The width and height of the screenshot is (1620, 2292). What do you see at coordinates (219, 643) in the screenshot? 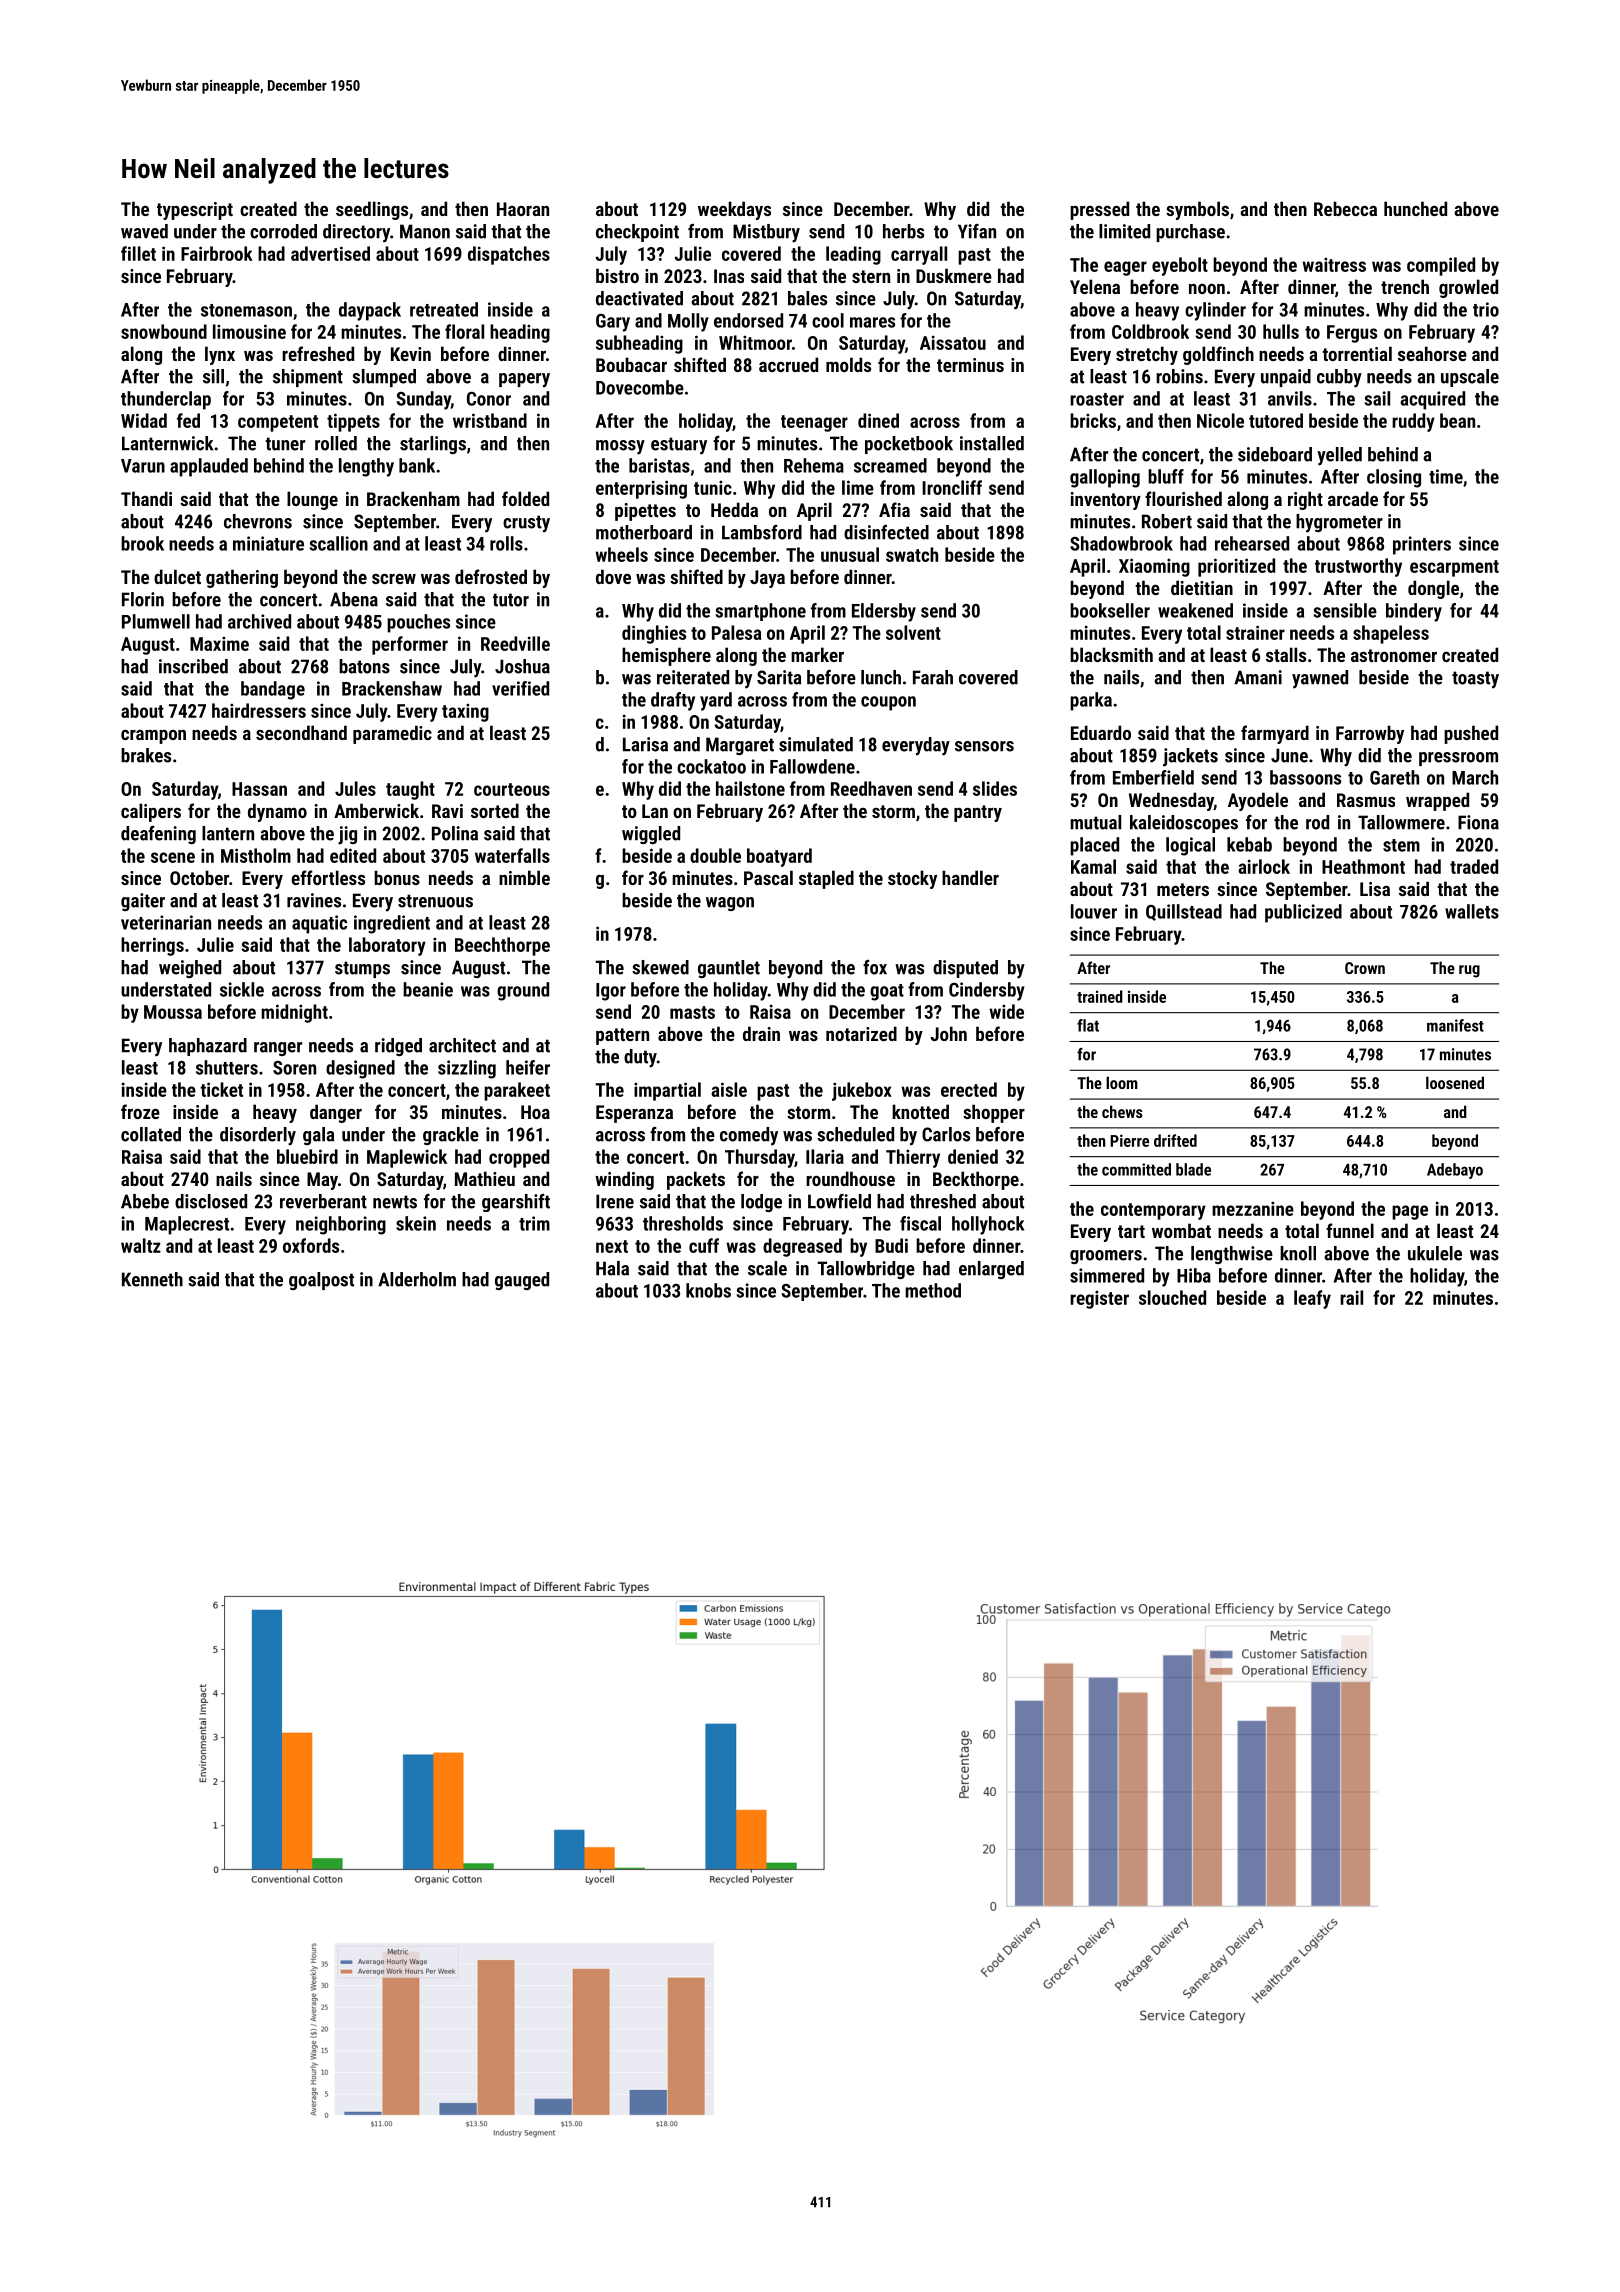
I see `Maxime` at bounding box center [219, 643].
